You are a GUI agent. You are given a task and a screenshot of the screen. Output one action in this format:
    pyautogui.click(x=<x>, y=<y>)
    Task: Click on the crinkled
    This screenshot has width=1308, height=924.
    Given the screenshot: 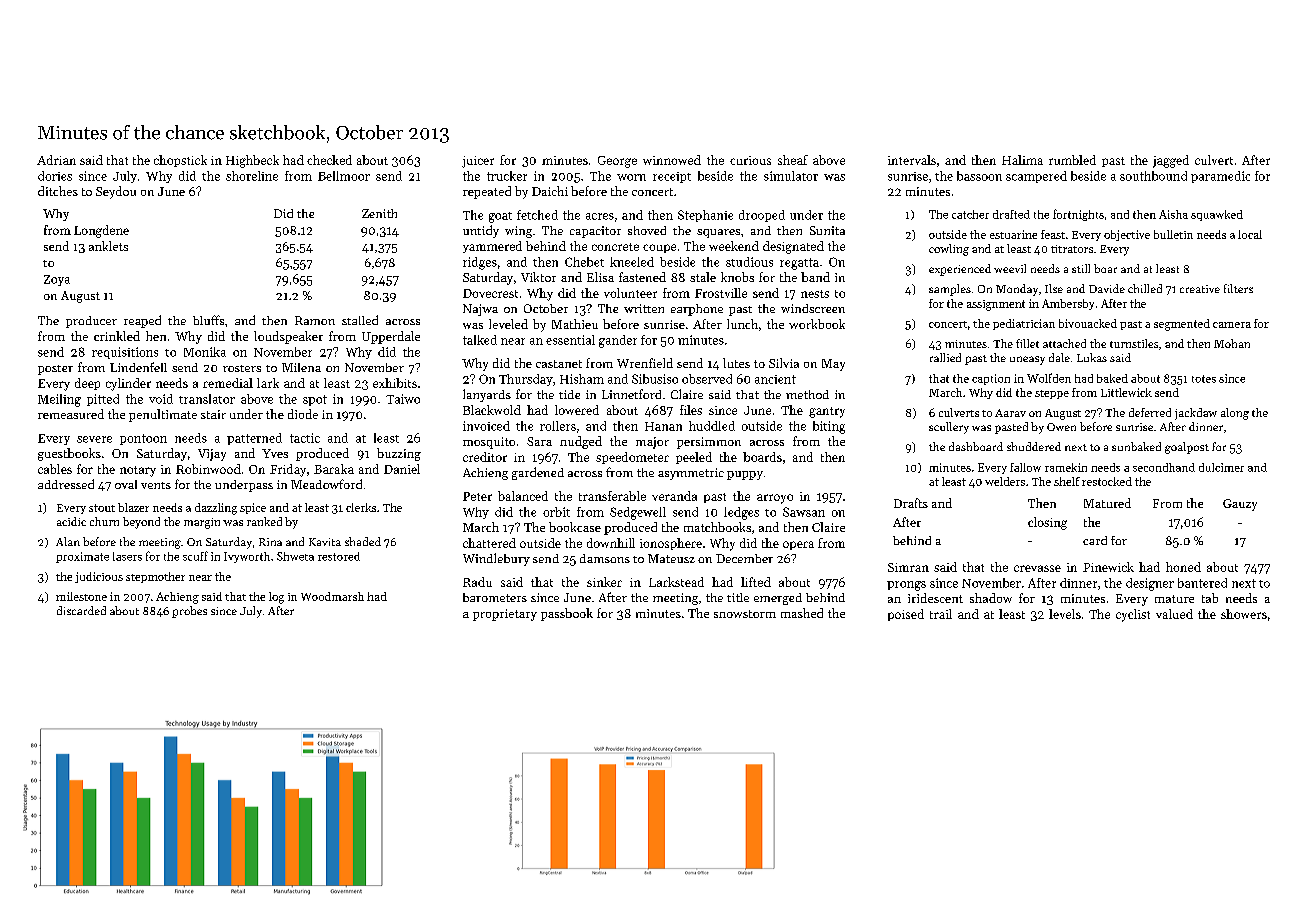 What is the action you would take?
    pyautogui.click(x=117, y=336)
